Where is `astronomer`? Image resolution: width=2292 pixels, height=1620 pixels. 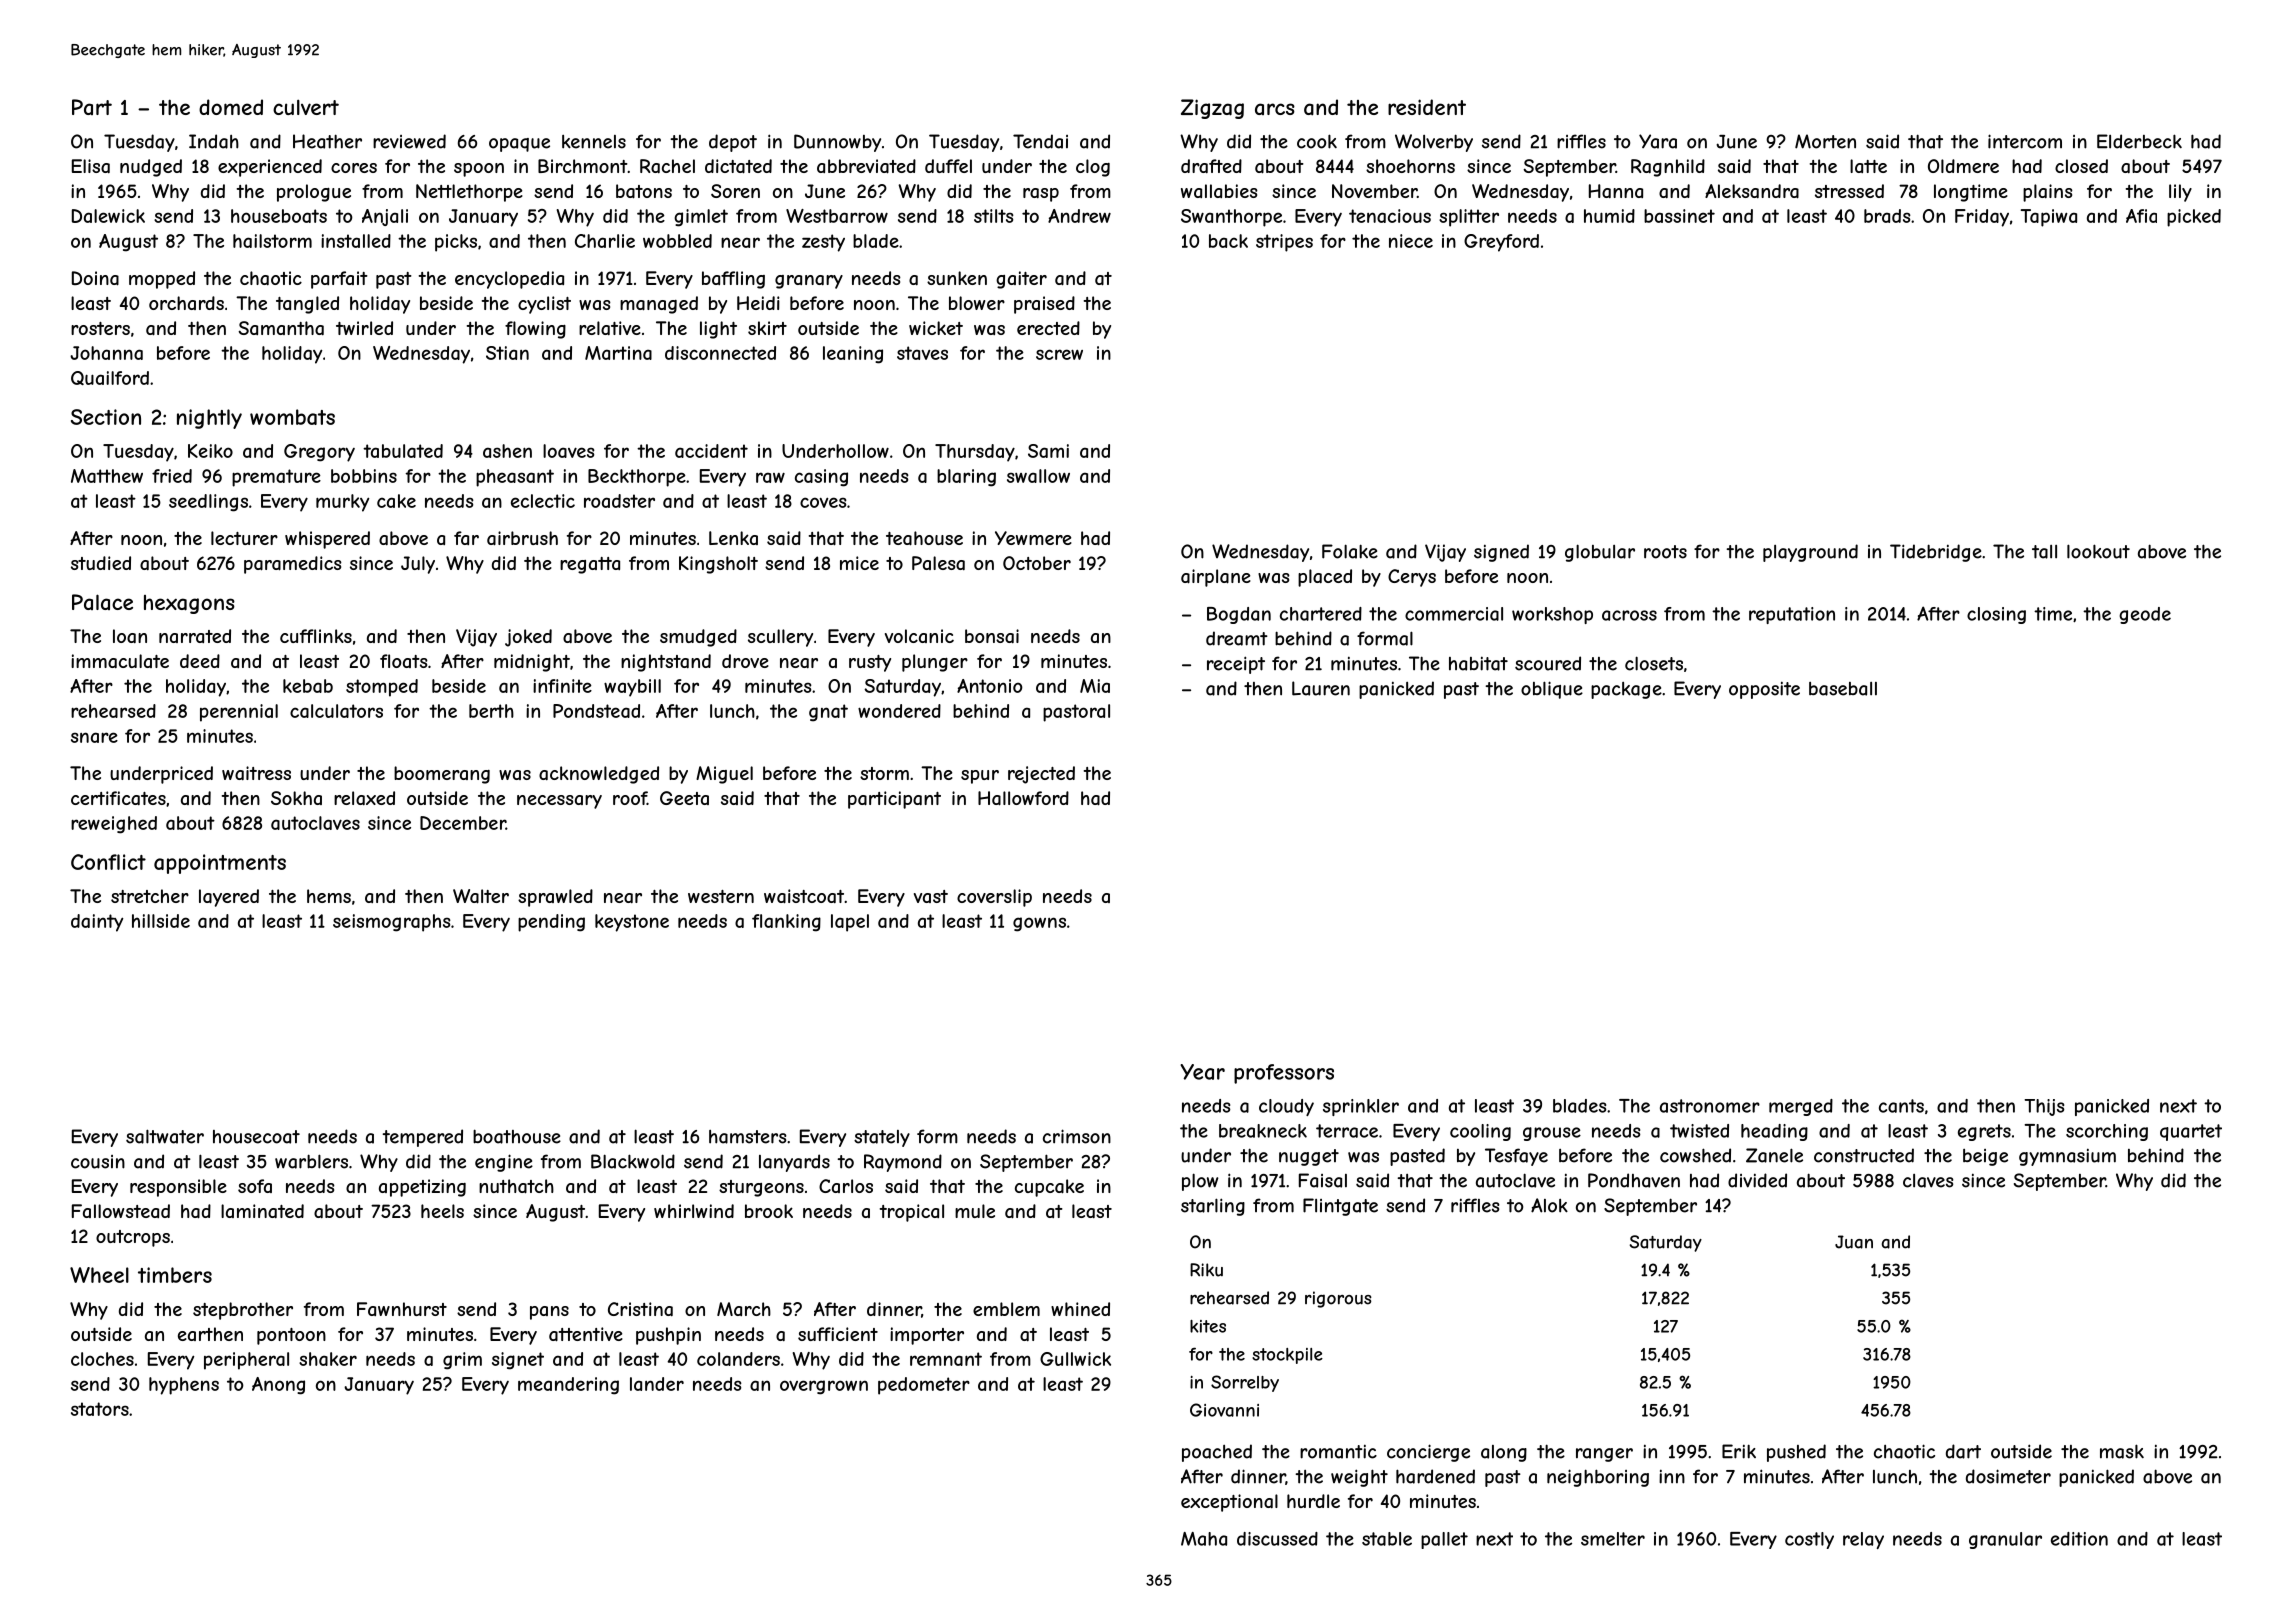 astronomer is located at coordinates (1710, 1106).
